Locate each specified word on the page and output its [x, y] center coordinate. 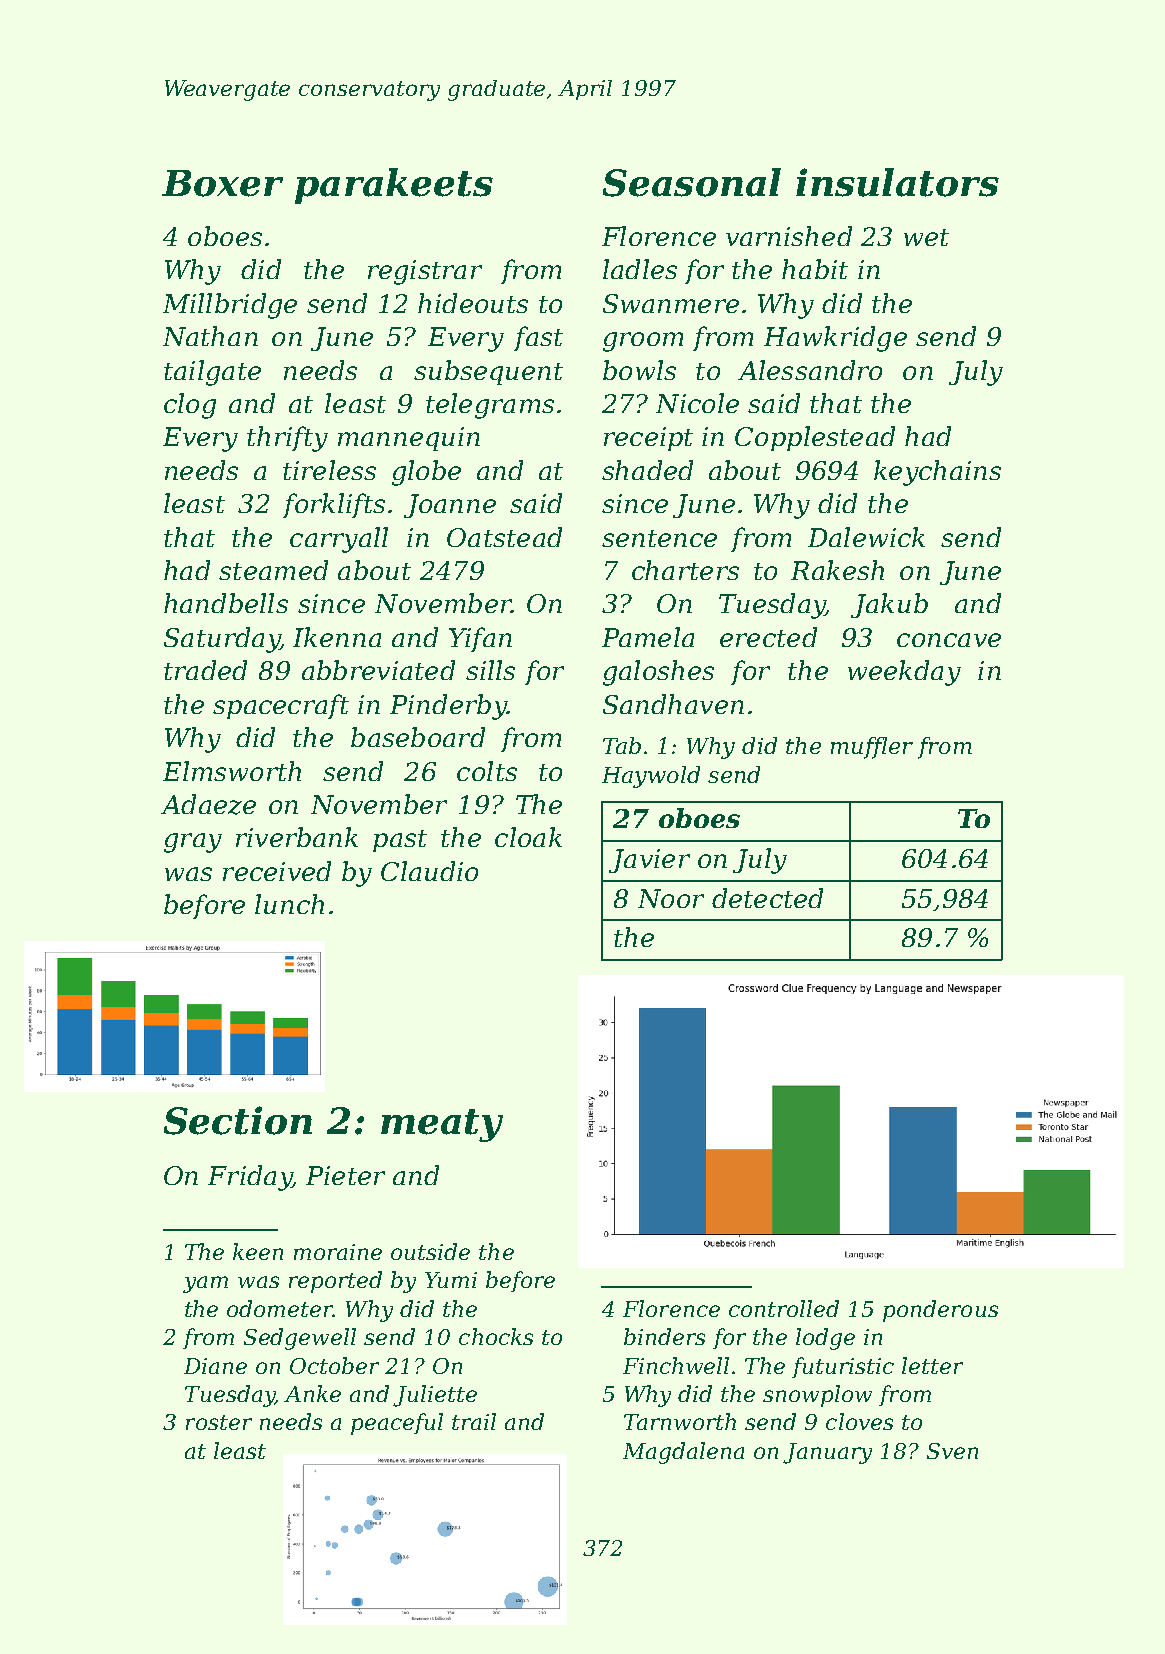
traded [205, 670]
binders [664, 1336]
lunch [289, 904]
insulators [897, 182]
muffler [872, 748]
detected [767, 898]
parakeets [394, 186]
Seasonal [692, 182]
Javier [649, 861]
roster [219, 1422]
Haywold [651, 777]
